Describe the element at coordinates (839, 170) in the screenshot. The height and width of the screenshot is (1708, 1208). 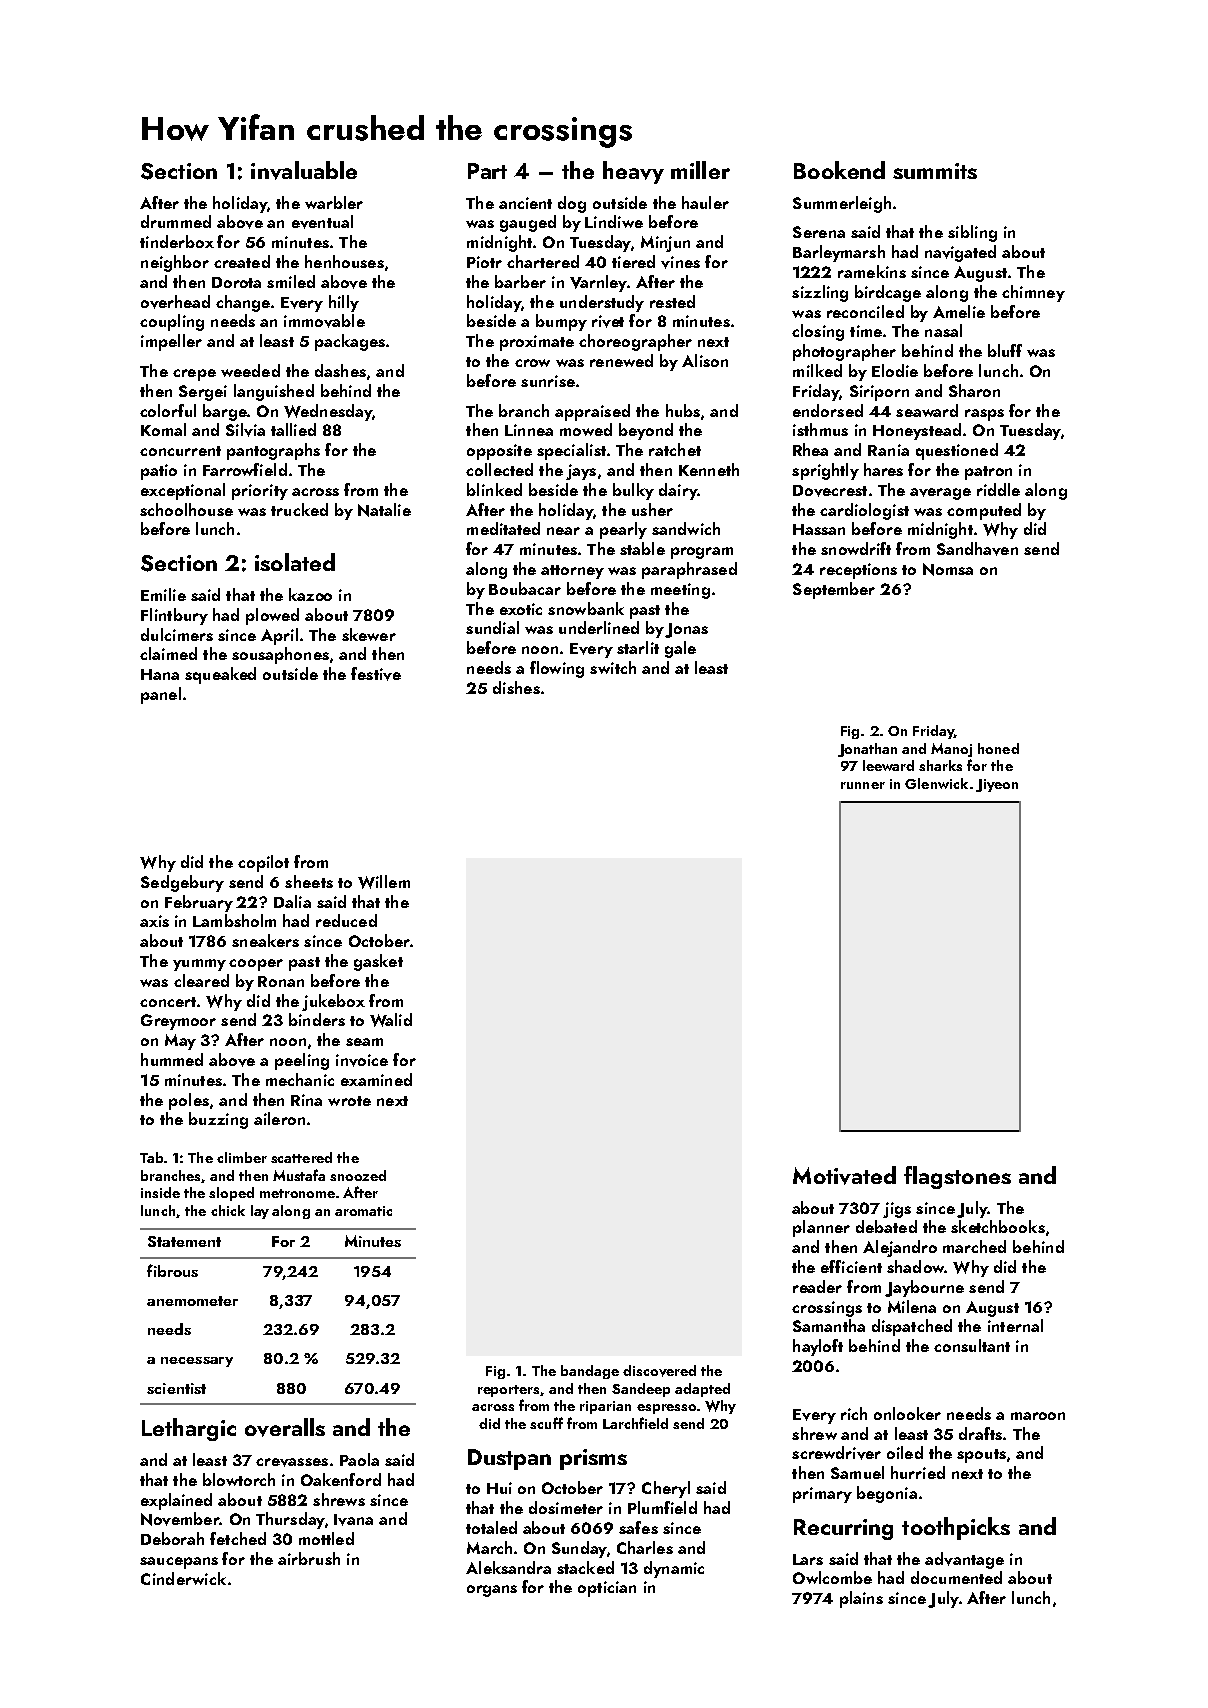
I see `Bookend` at that location.
